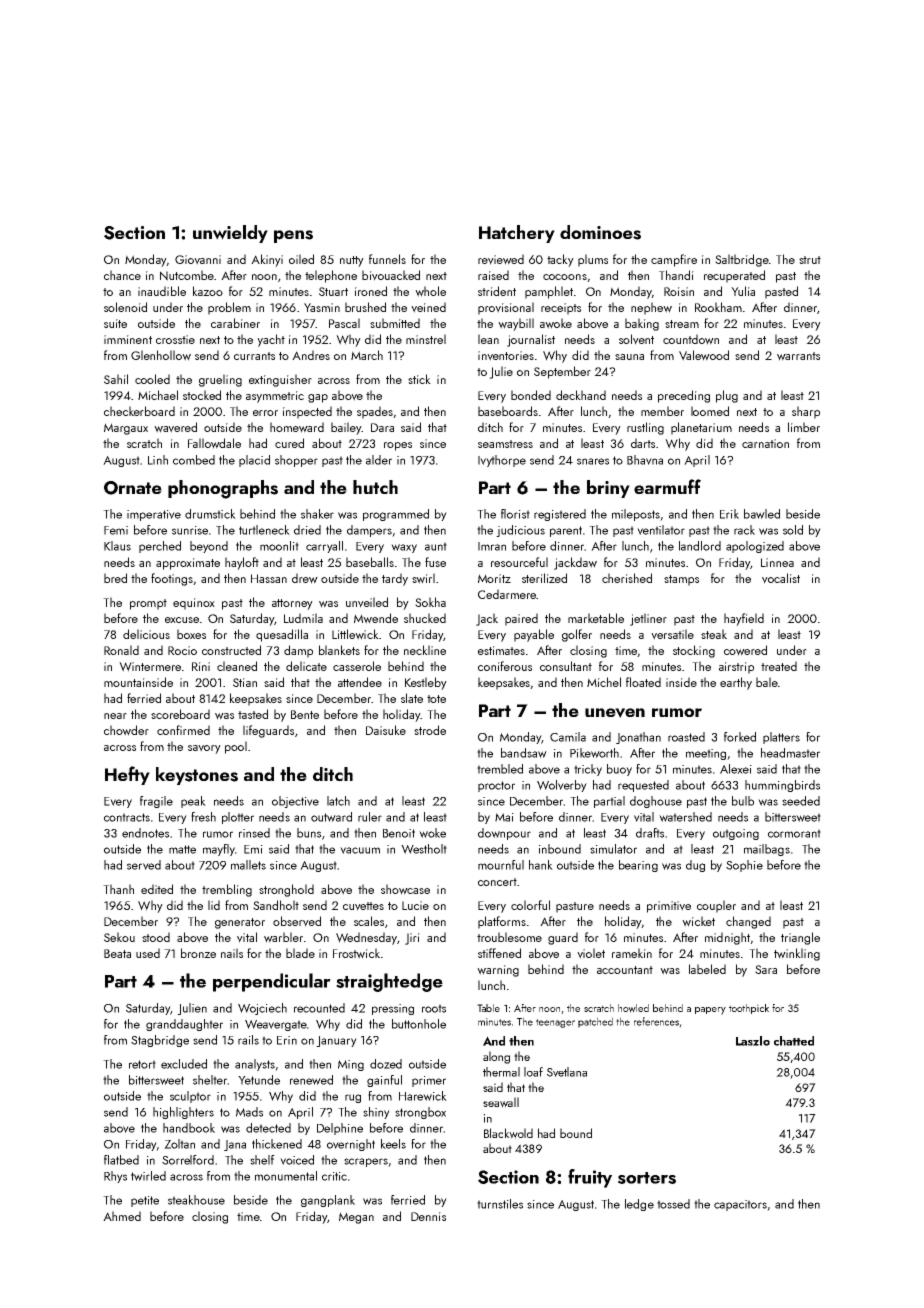  I want to click on cormorant, so click(794, 833).
